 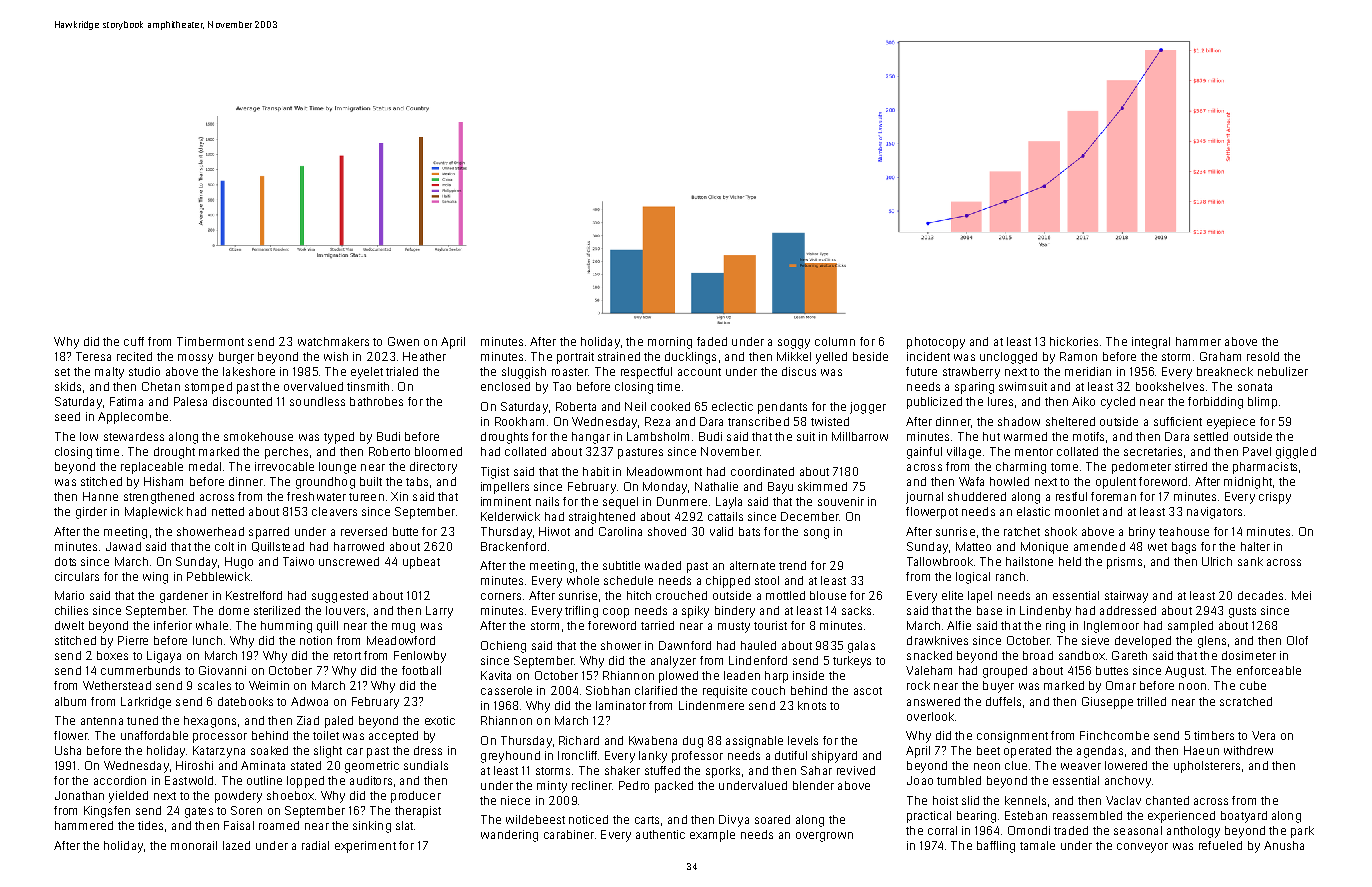 I want to click on hangar, so click(x=591, y=438).
